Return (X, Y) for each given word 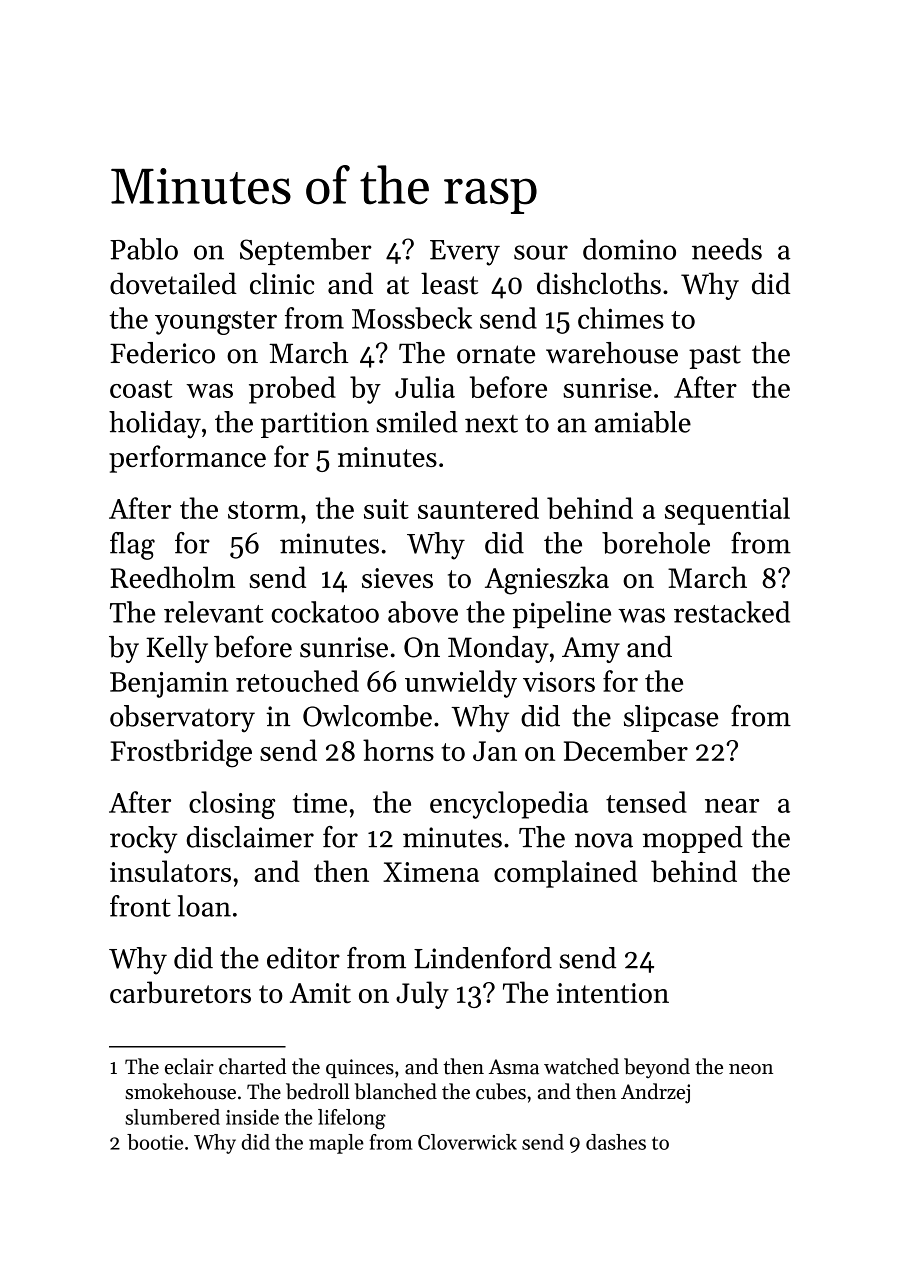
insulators (170, 871)
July (422, 995)
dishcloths (599, 283)
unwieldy (461, 684)
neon (751, 1069)
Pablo (144, 249)
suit (386, 509)
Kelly (177, 649)
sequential (727, 511)
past (715, 357)
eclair (189, 1066)
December (626, 750)
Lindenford (483, 958)
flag (132, 546)
